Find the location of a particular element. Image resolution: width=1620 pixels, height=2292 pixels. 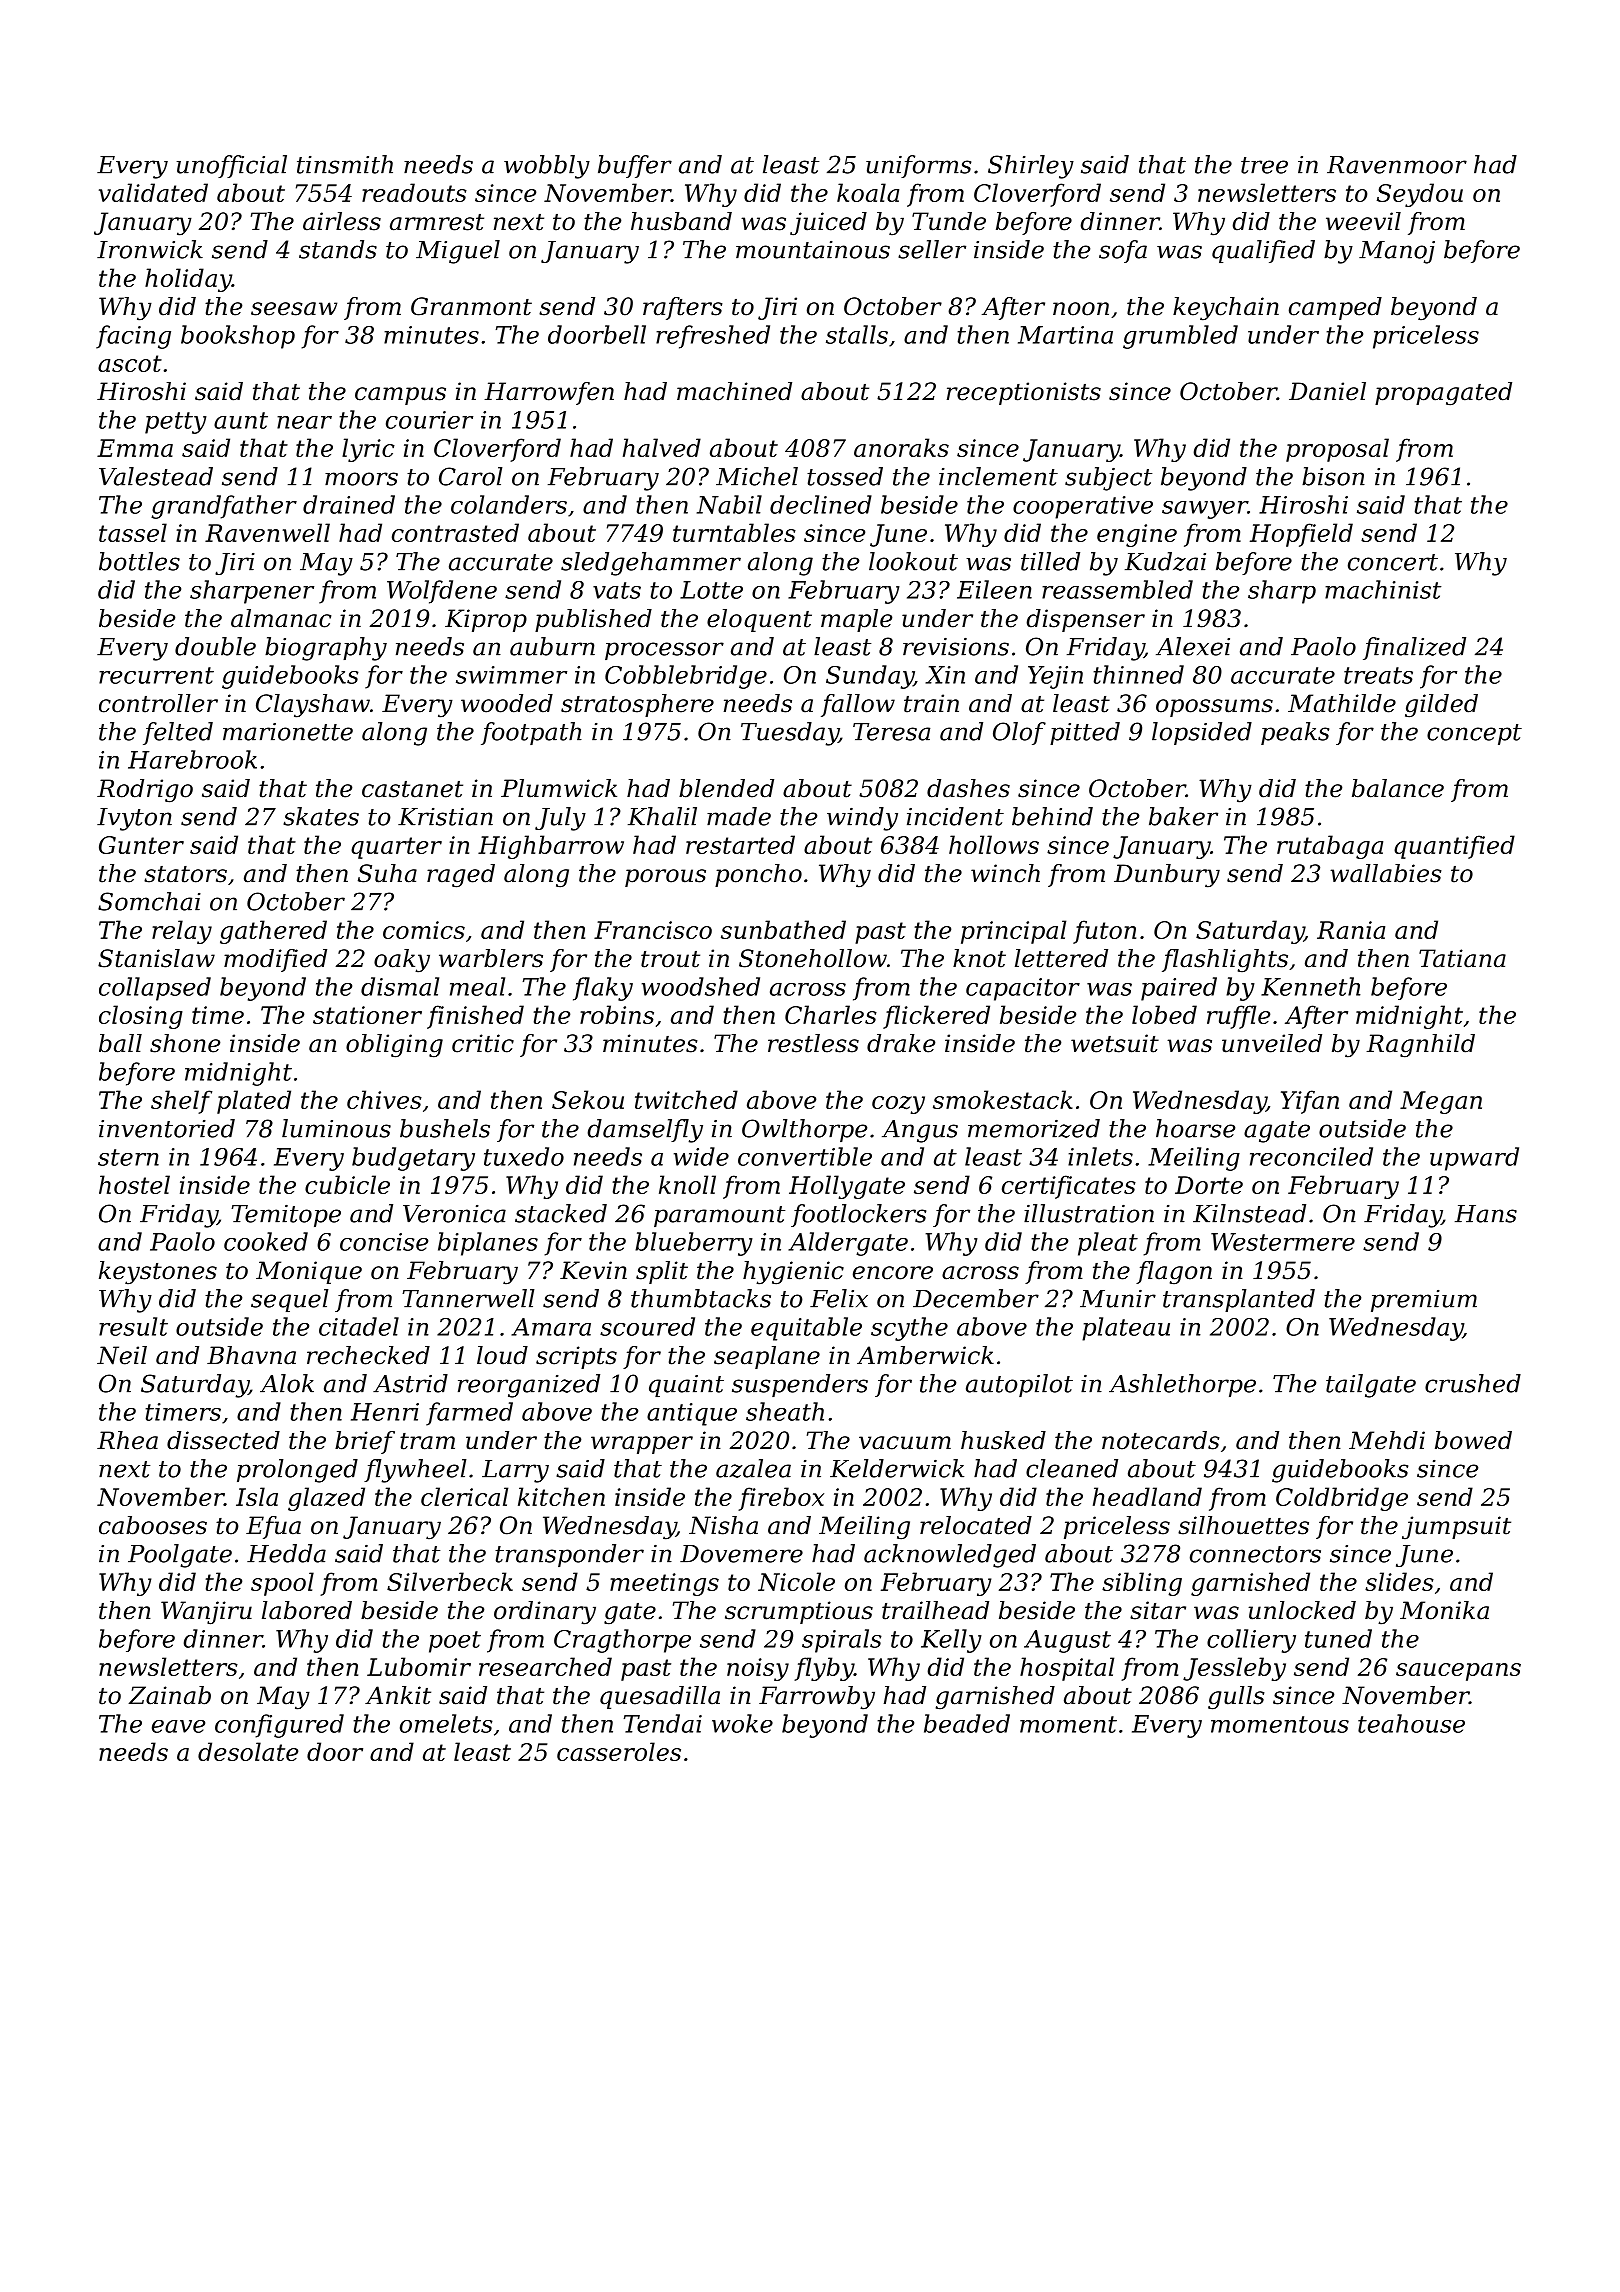

Daniel is located at coordinates (1327, 391).
